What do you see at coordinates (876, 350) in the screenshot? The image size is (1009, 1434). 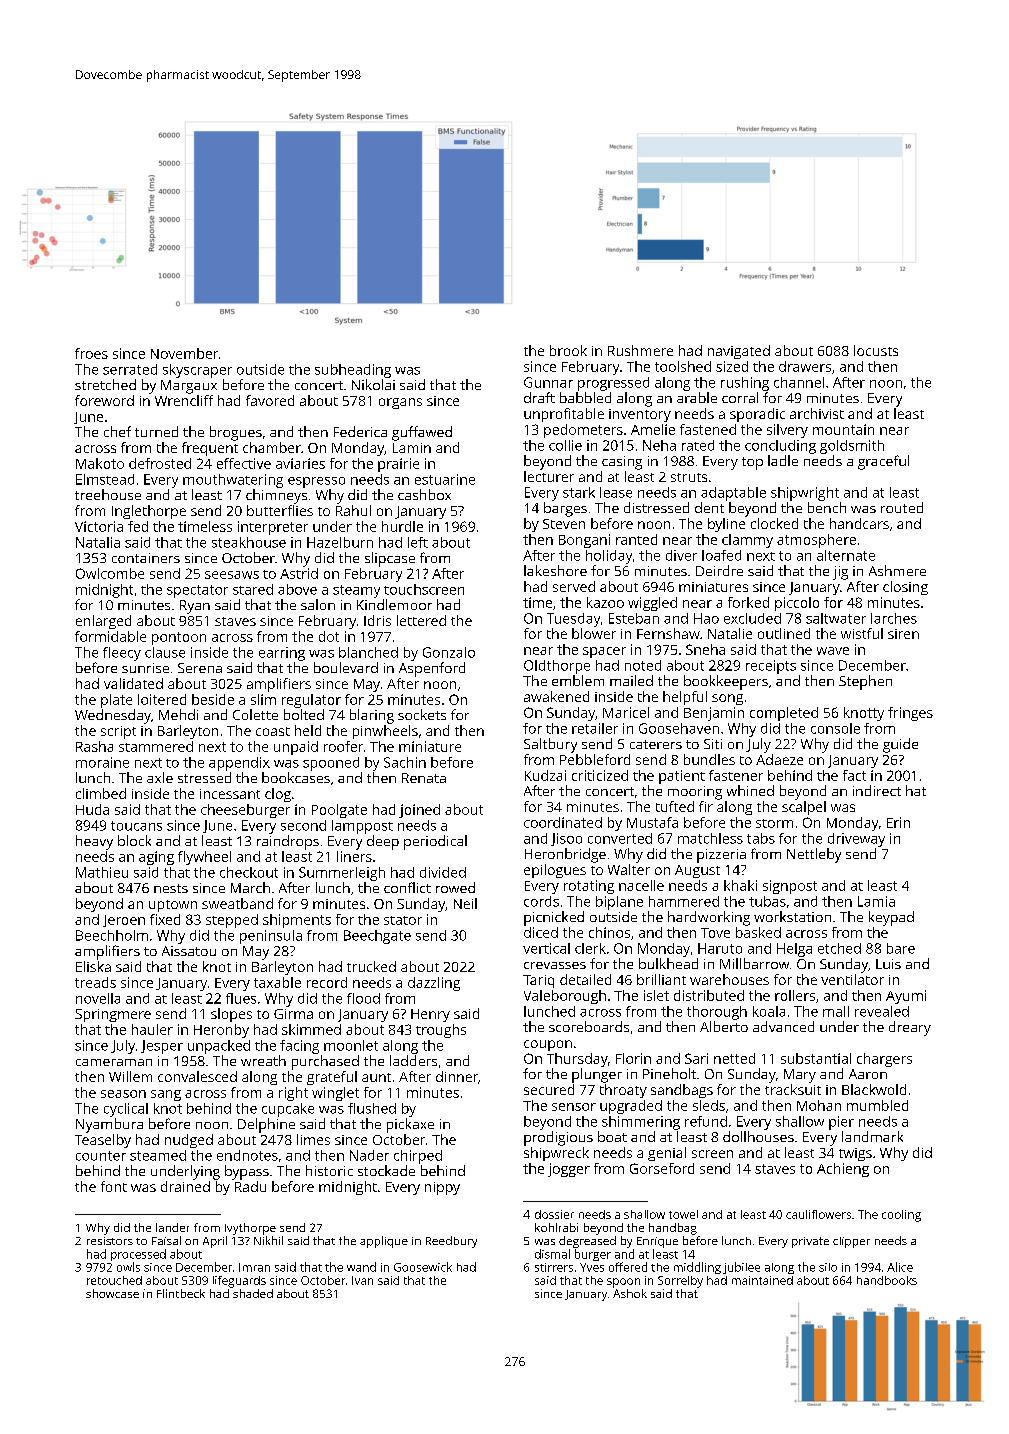 I see `locusts` at bounding box center [876, 350].
